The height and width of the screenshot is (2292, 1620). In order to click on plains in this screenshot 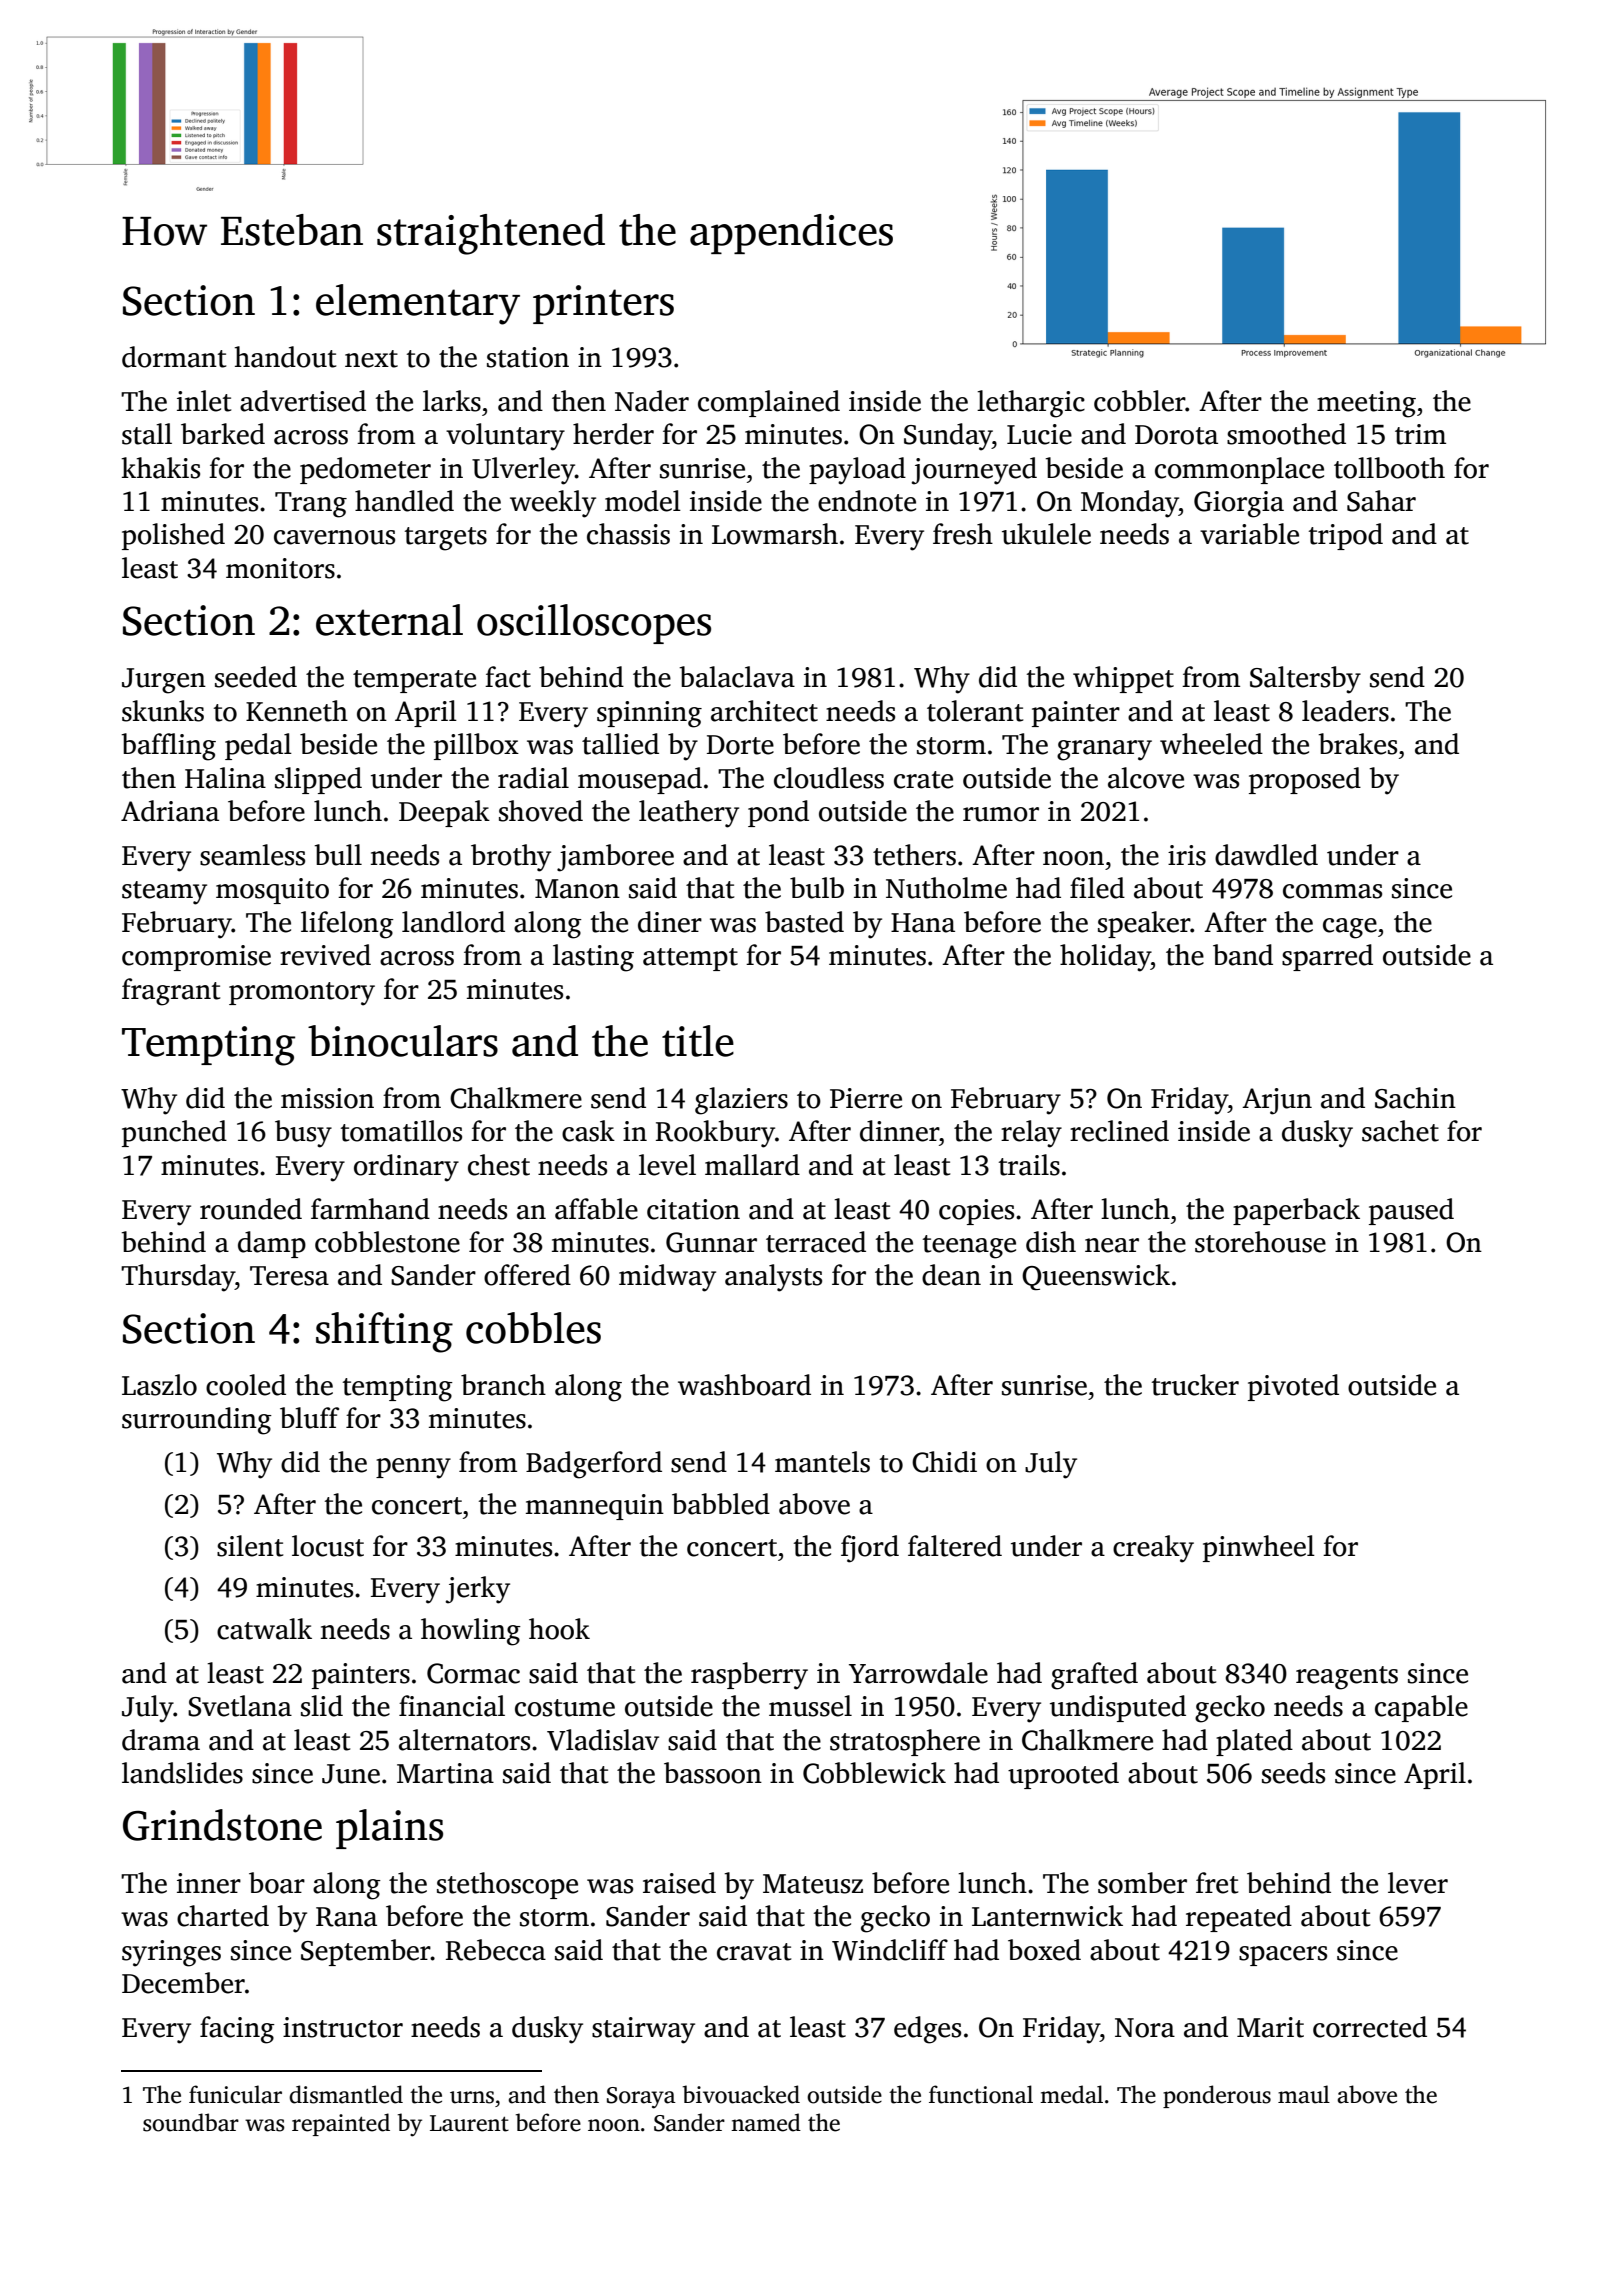, I will do `click(389, 1829)`.
